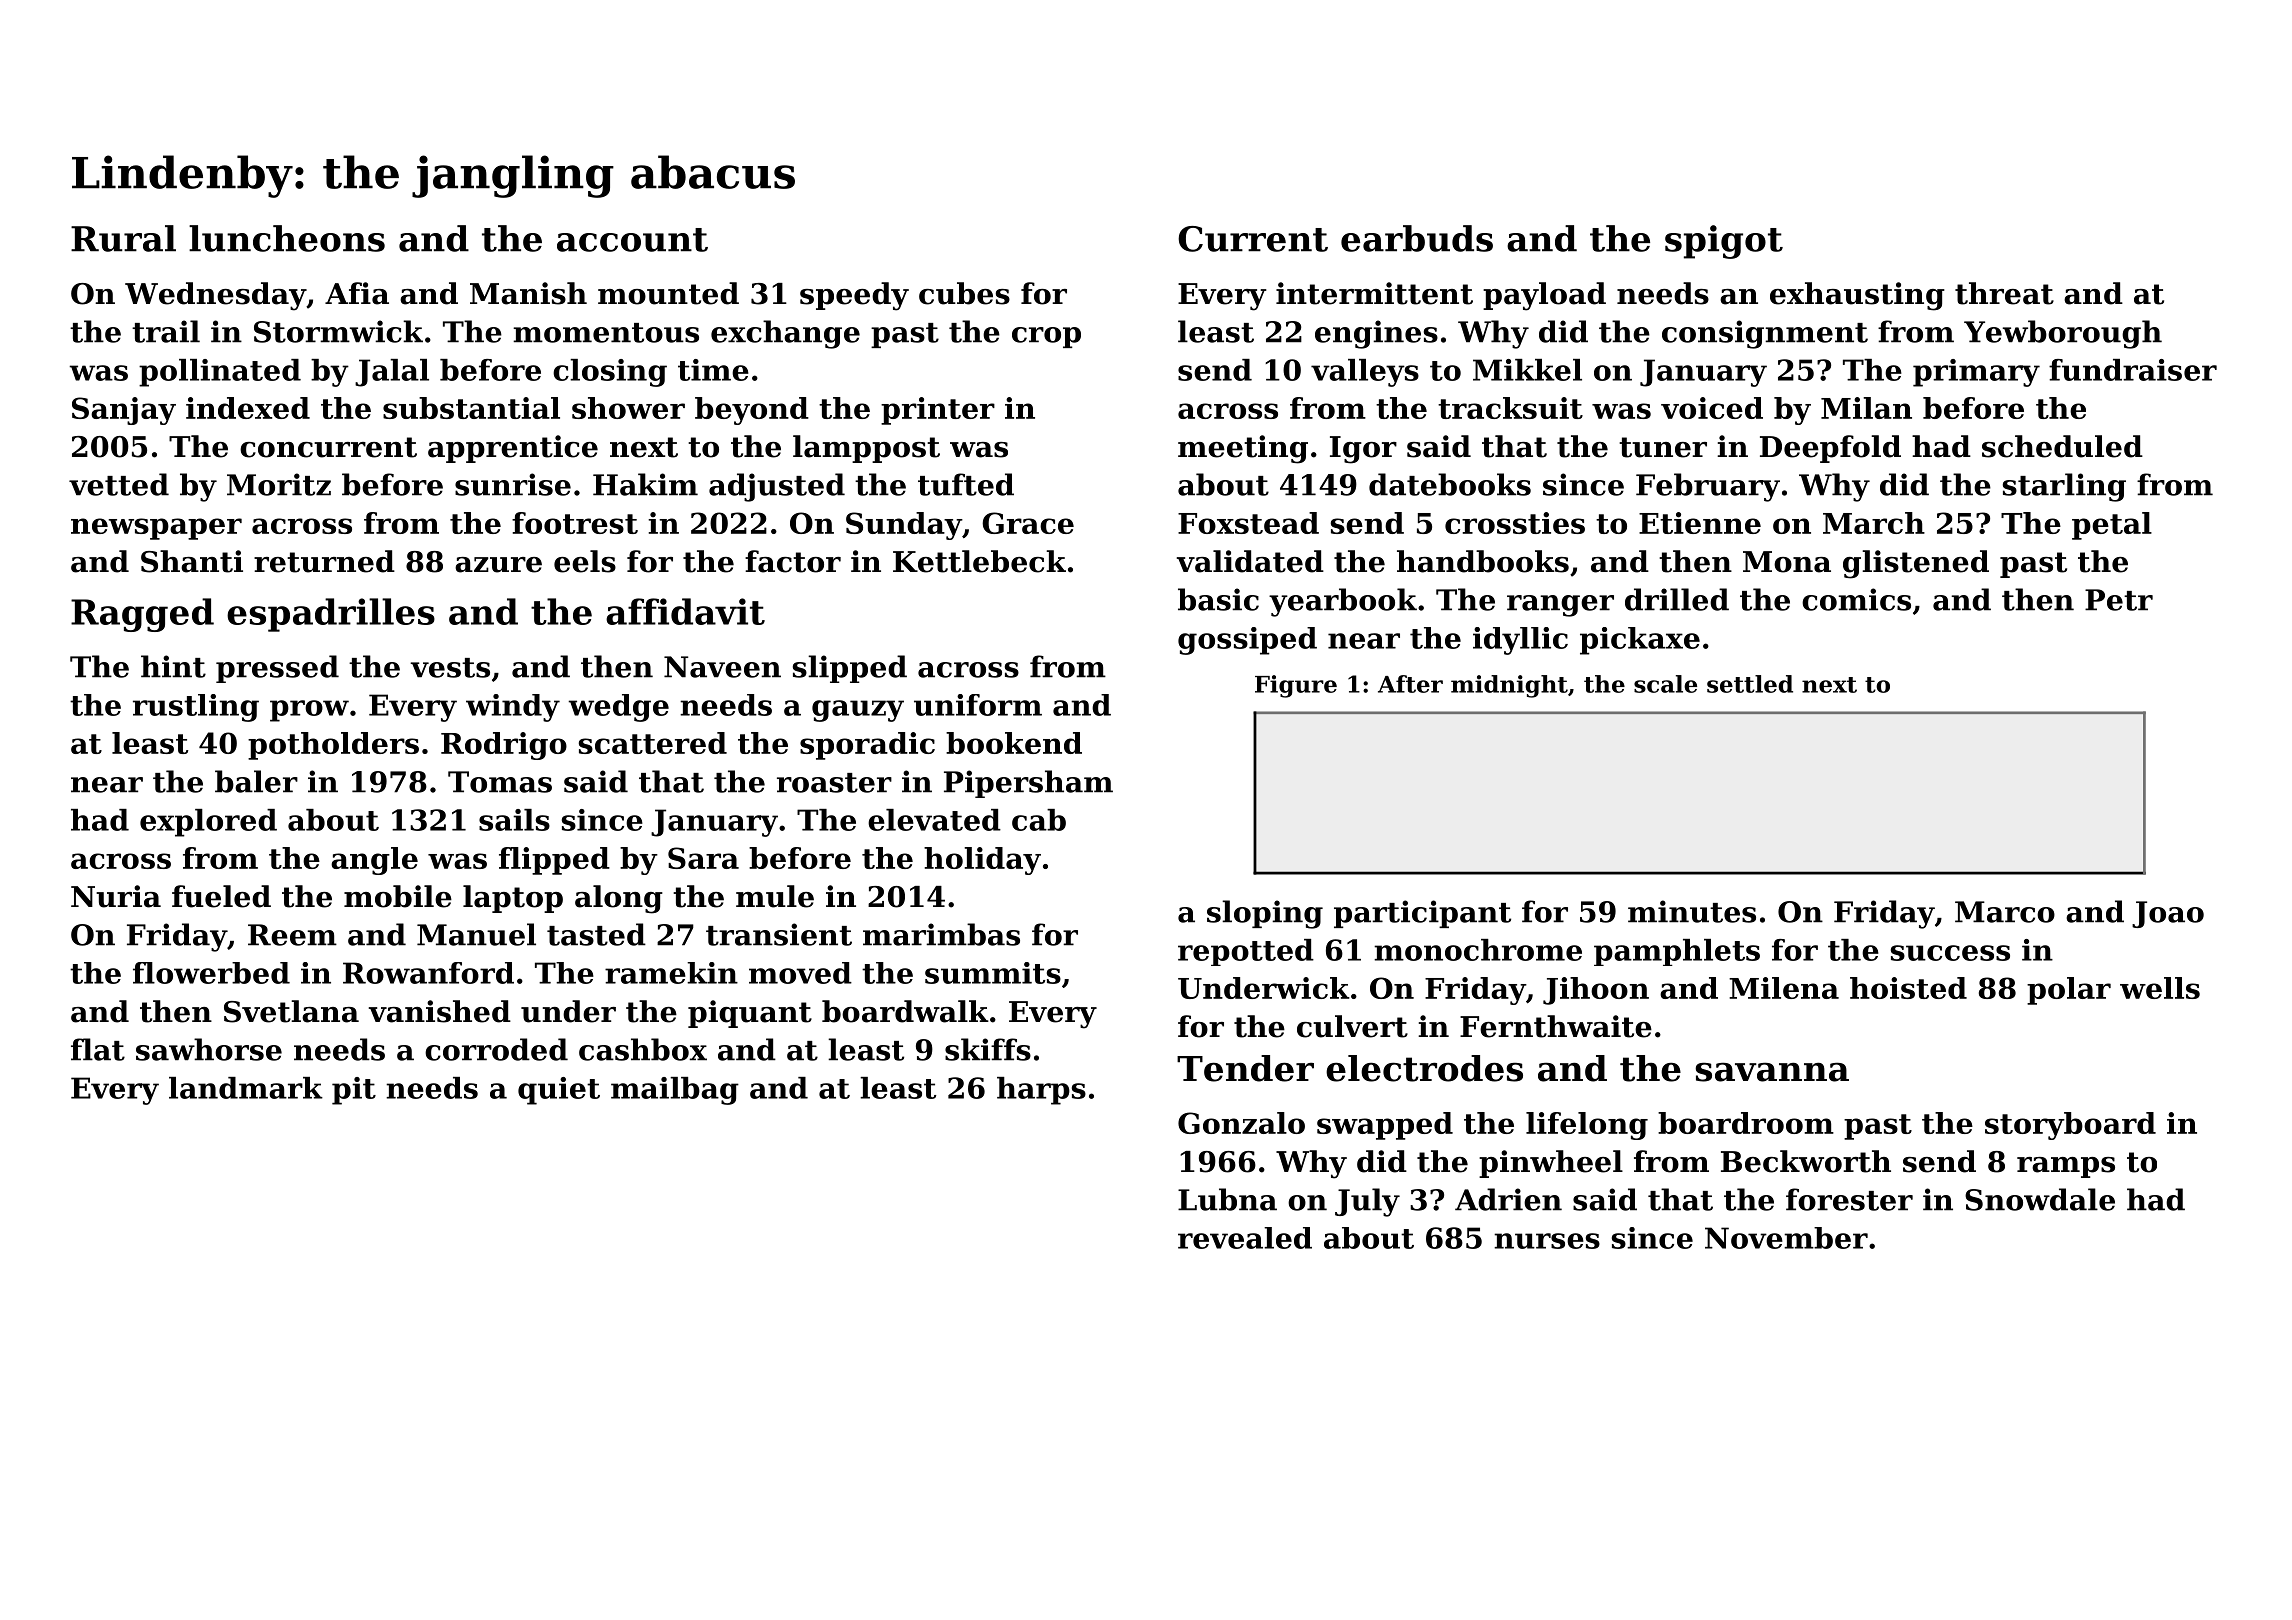  What do you see at coordinates (1596, 991) in the image?
I see `Jihoon` at bounding box center [1596, 991].
